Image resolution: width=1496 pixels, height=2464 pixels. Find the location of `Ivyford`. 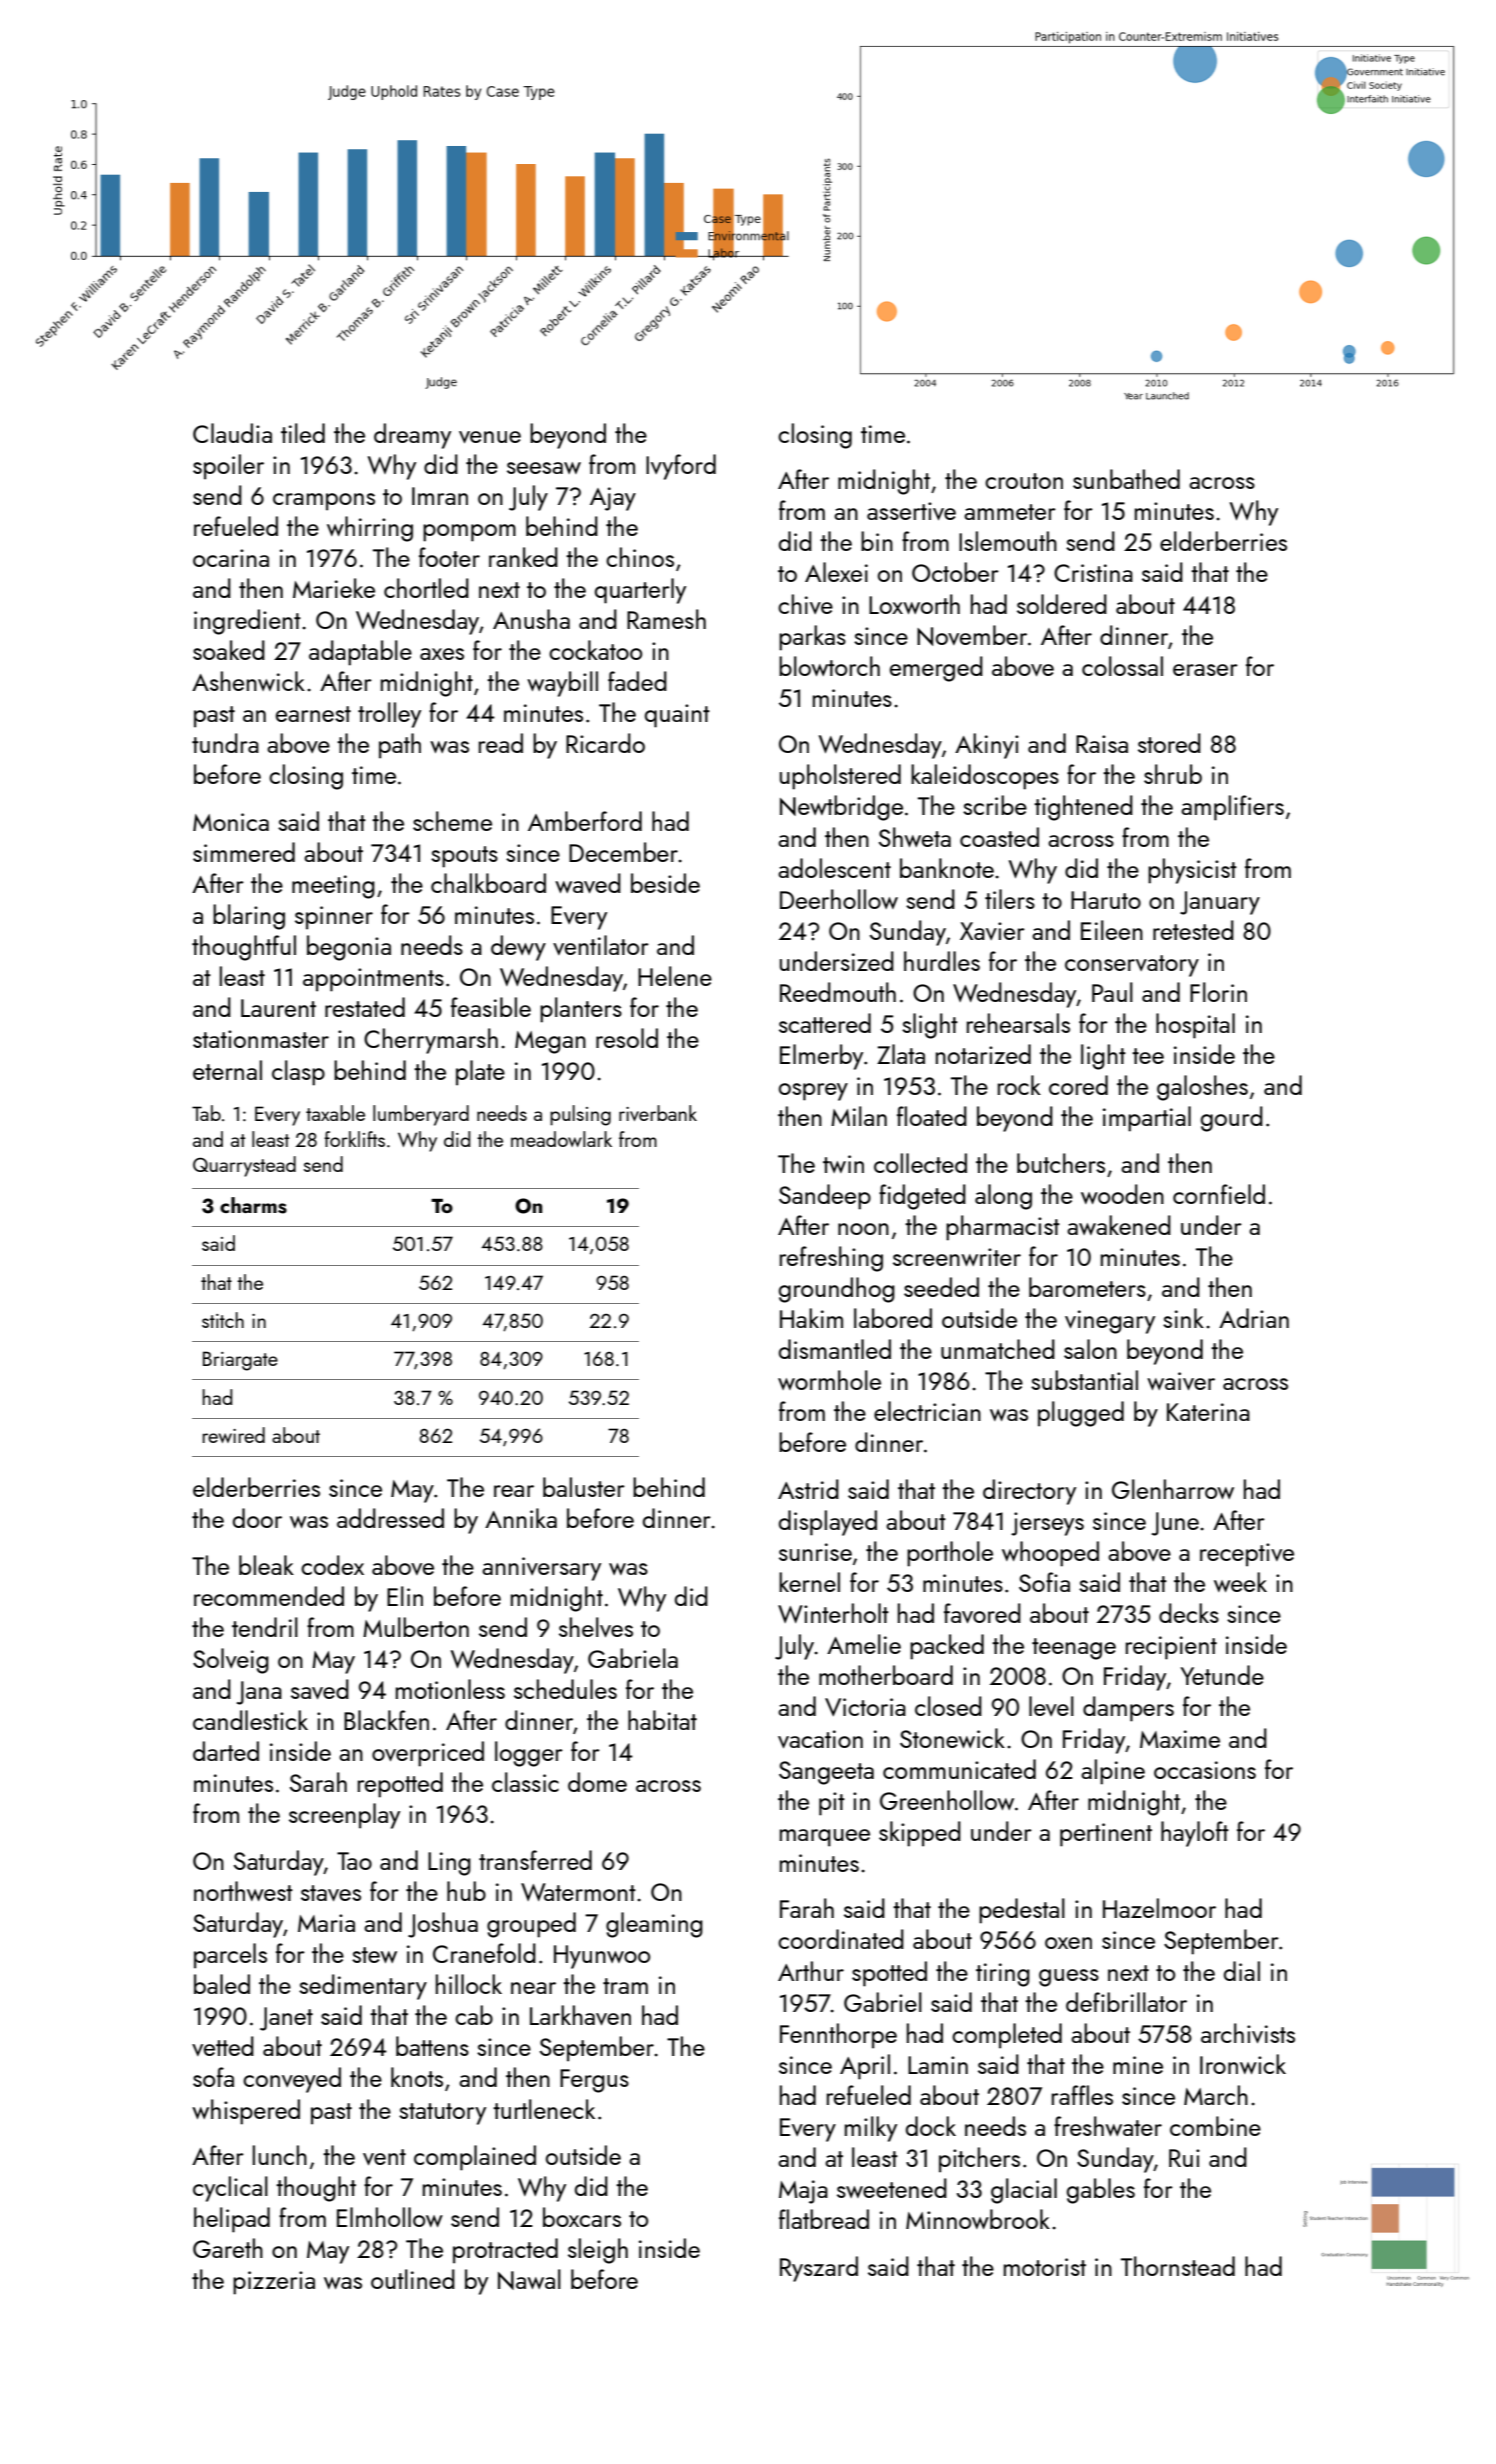

Ivyford is located at coordinates (681, 467).
